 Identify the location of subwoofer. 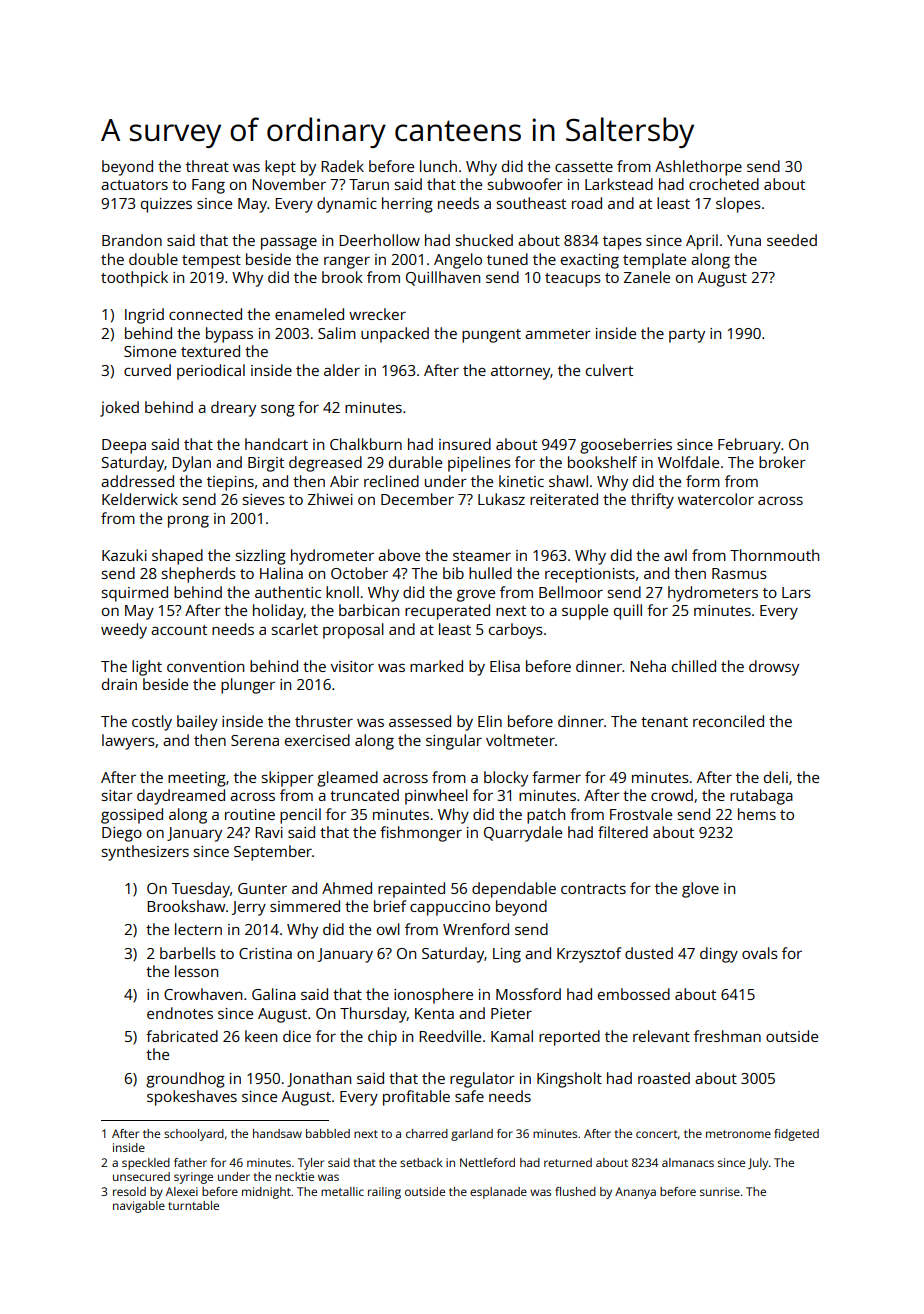
(525, 184).
